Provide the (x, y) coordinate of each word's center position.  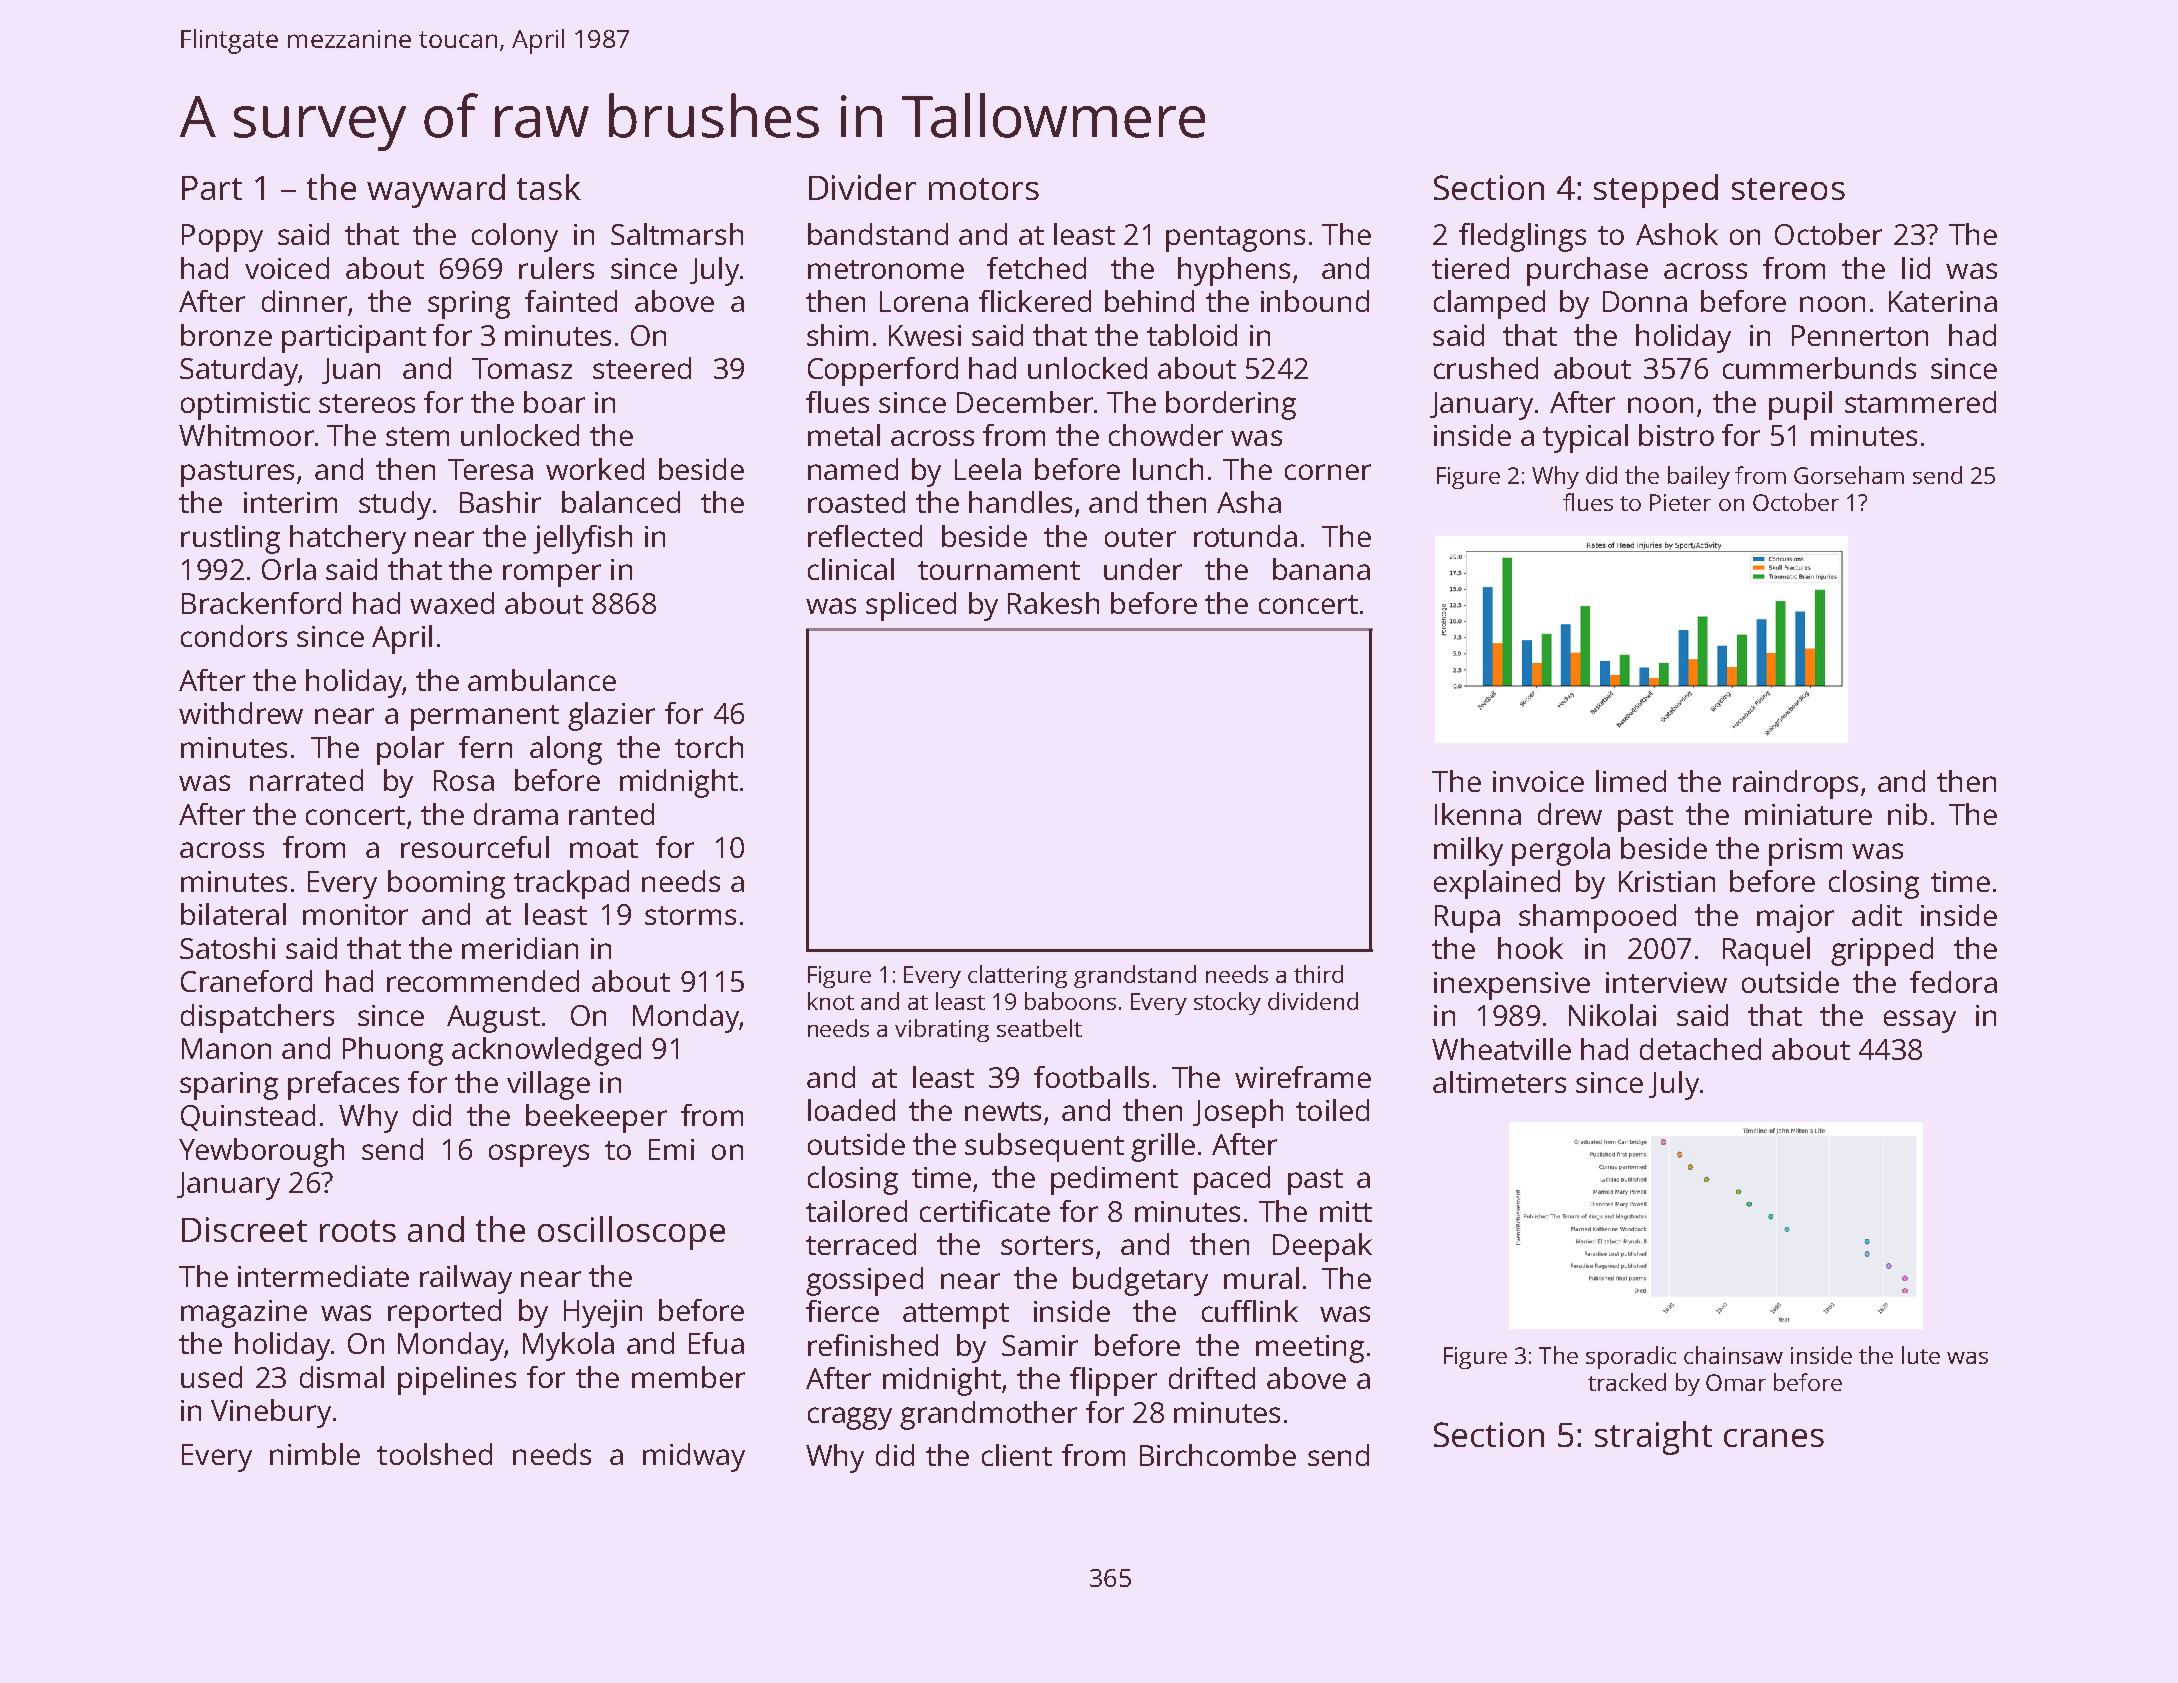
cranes (1774, 1438)
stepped (1656, 191)
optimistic (245, 406)
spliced (911, 606)
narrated (306, 780)
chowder (1166, 435)
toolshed (434, 1454)
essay (1920, 1021)
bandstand (878, 234)
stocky (1227, 1003)
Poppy (222, 238)
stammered (1920, 402)
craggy (850, 1418)
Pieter (1680, 502)
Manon (226, 1048)
